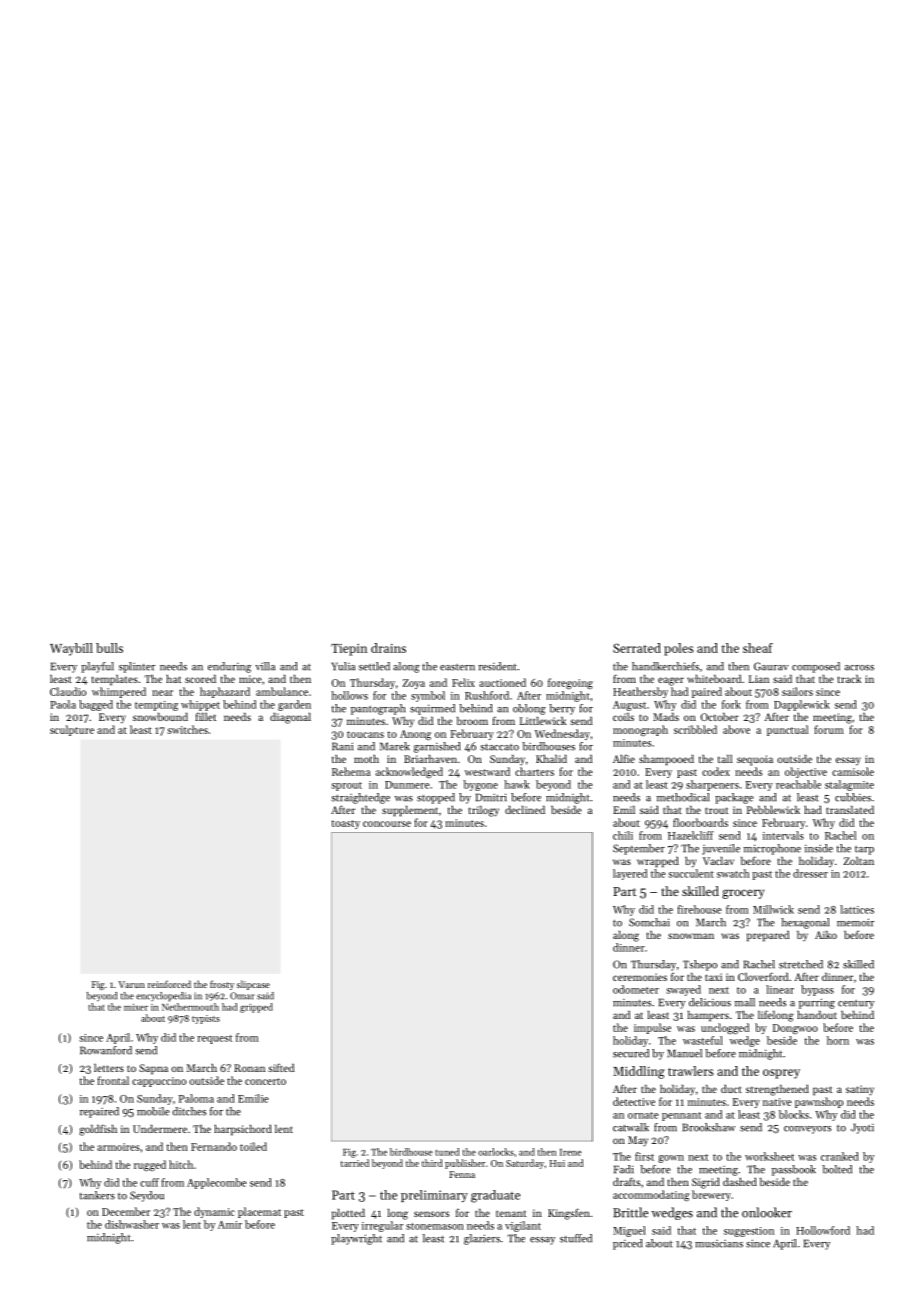  I want to click on satiny, so click(860, 1090).
